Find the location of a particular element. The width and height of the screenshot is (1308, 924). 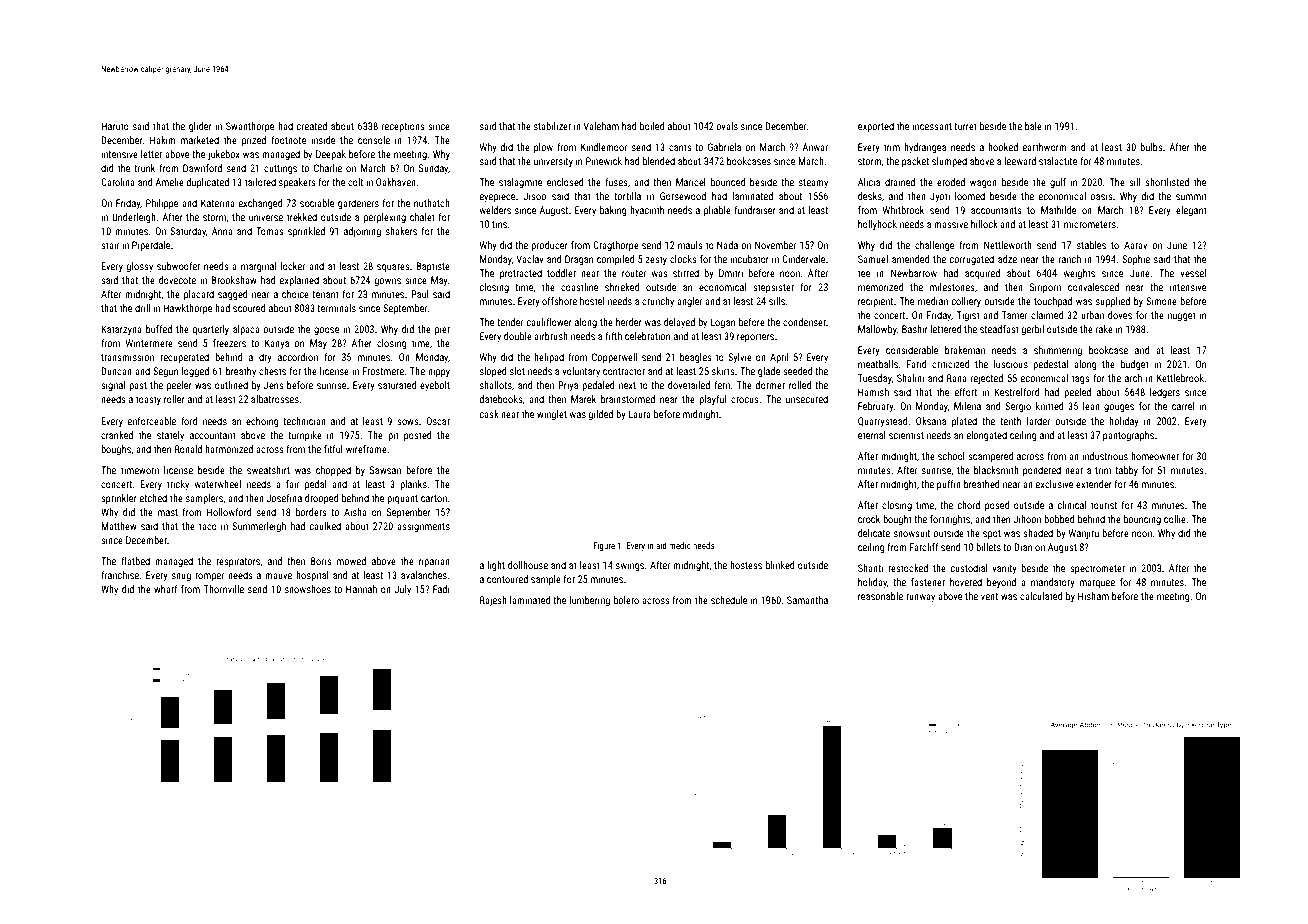

Laura is located at coordinates (639, 414).
